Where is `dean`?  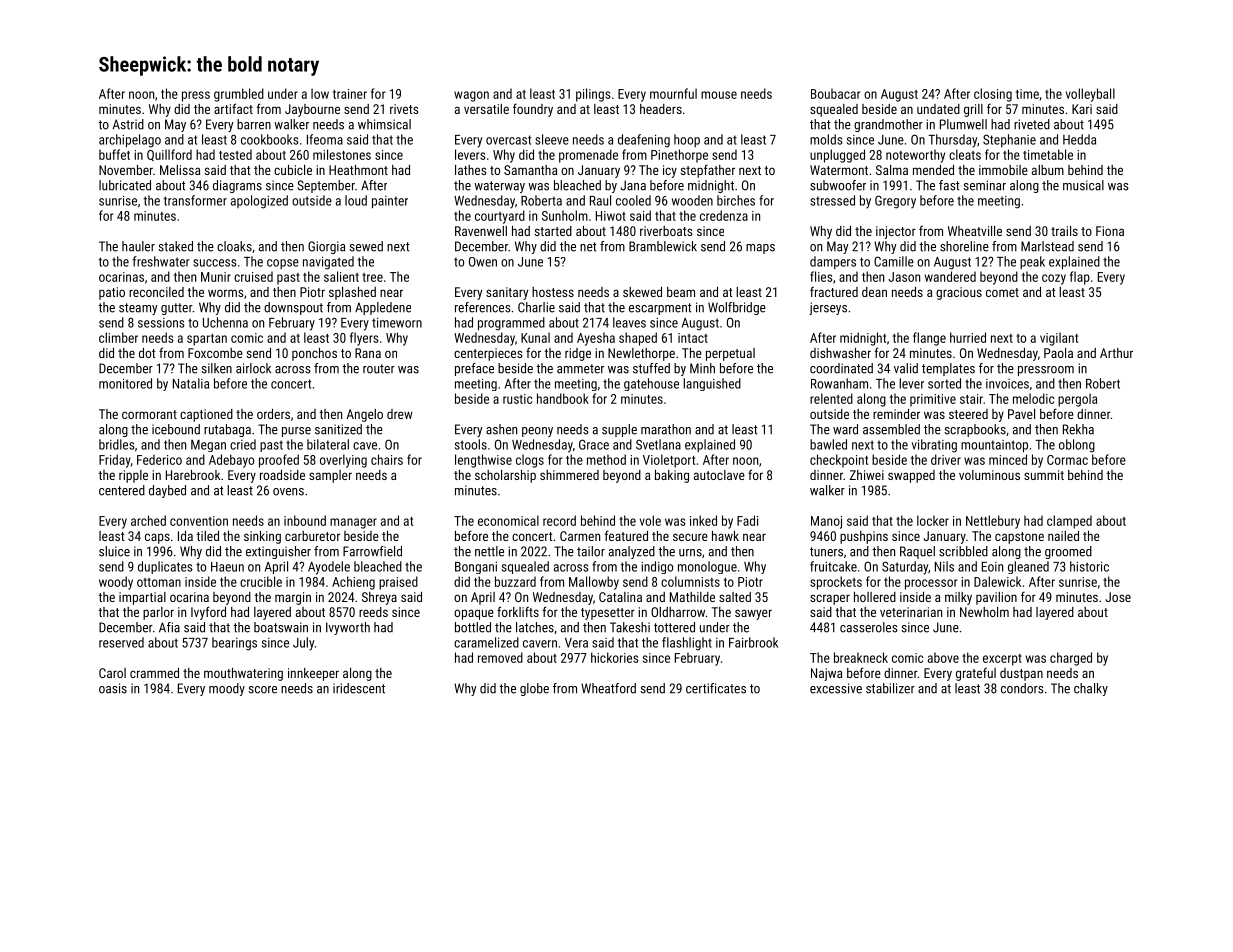
dean is located at coordinates (874, 292).
